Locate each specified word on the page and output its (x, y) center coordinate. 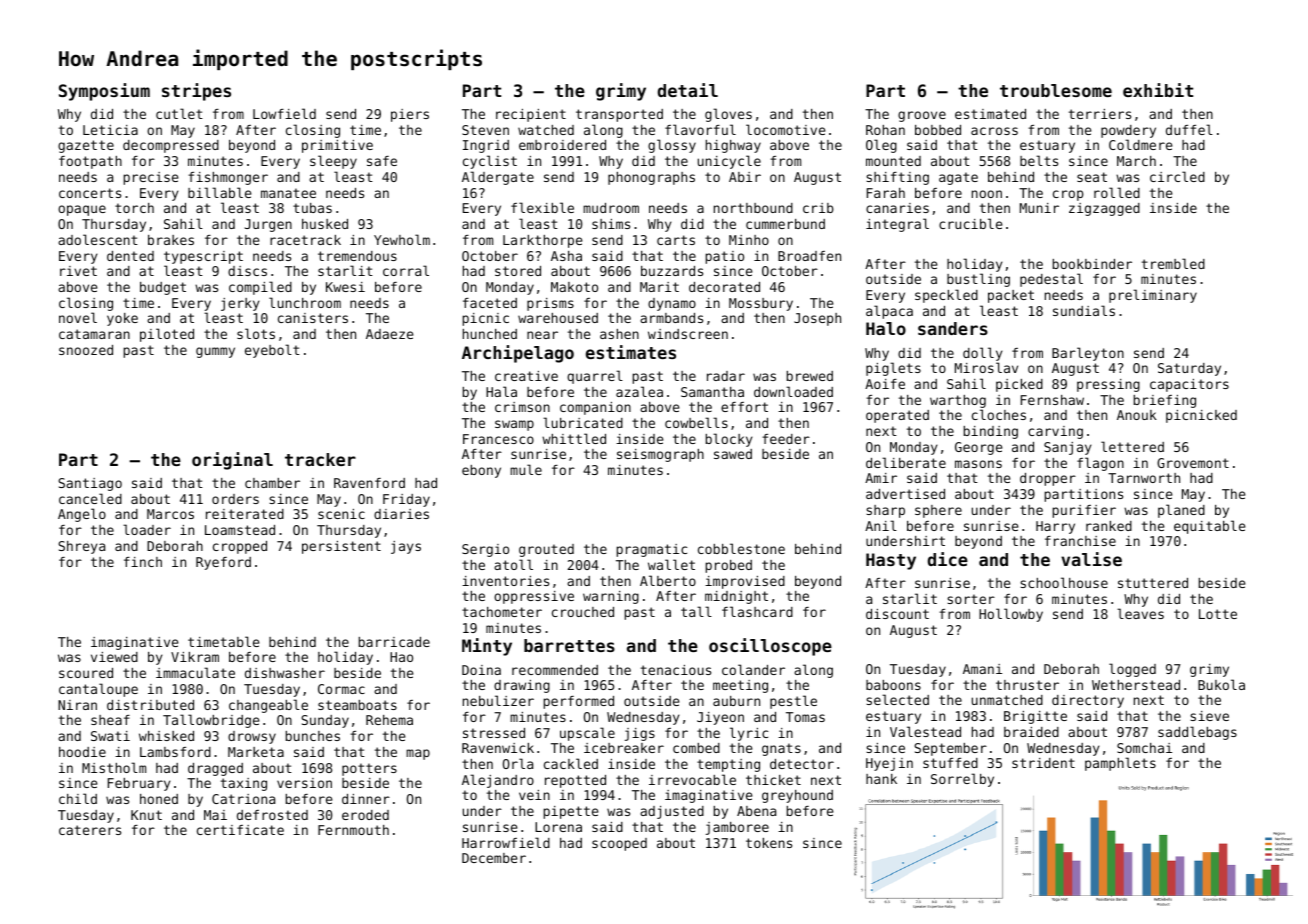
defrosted (272, 815)
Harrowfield (506, 842)
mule (526, 469)
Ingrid (486, 146)
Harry (1055, 527)
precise (150, 178)
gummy (215, 352)
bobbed (938, 130)
